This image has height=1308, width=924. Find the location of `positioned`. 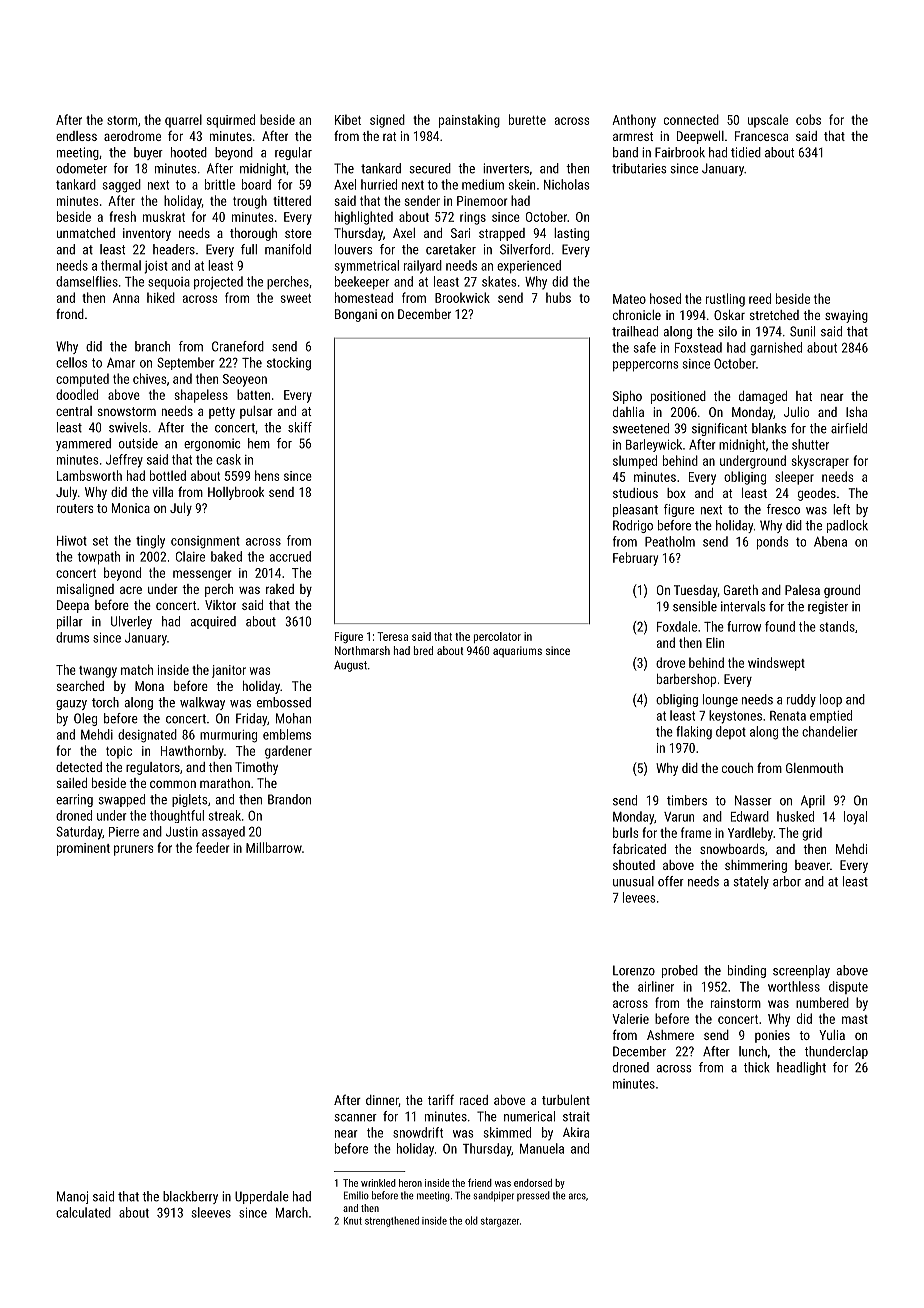

positioned is located at coordinates (678, 397).
